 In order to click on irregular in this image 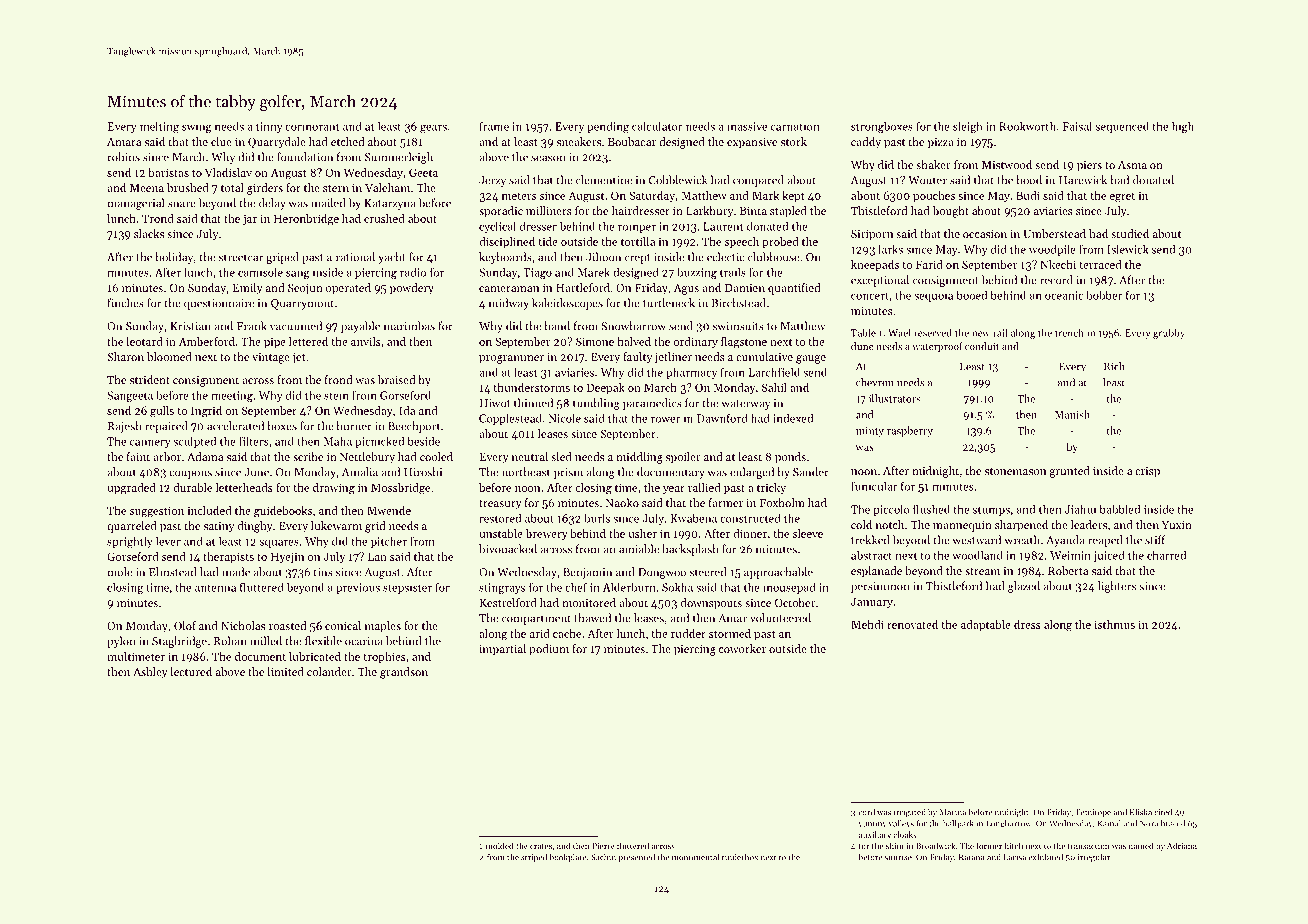, I will do `click(1094, 858)`.
